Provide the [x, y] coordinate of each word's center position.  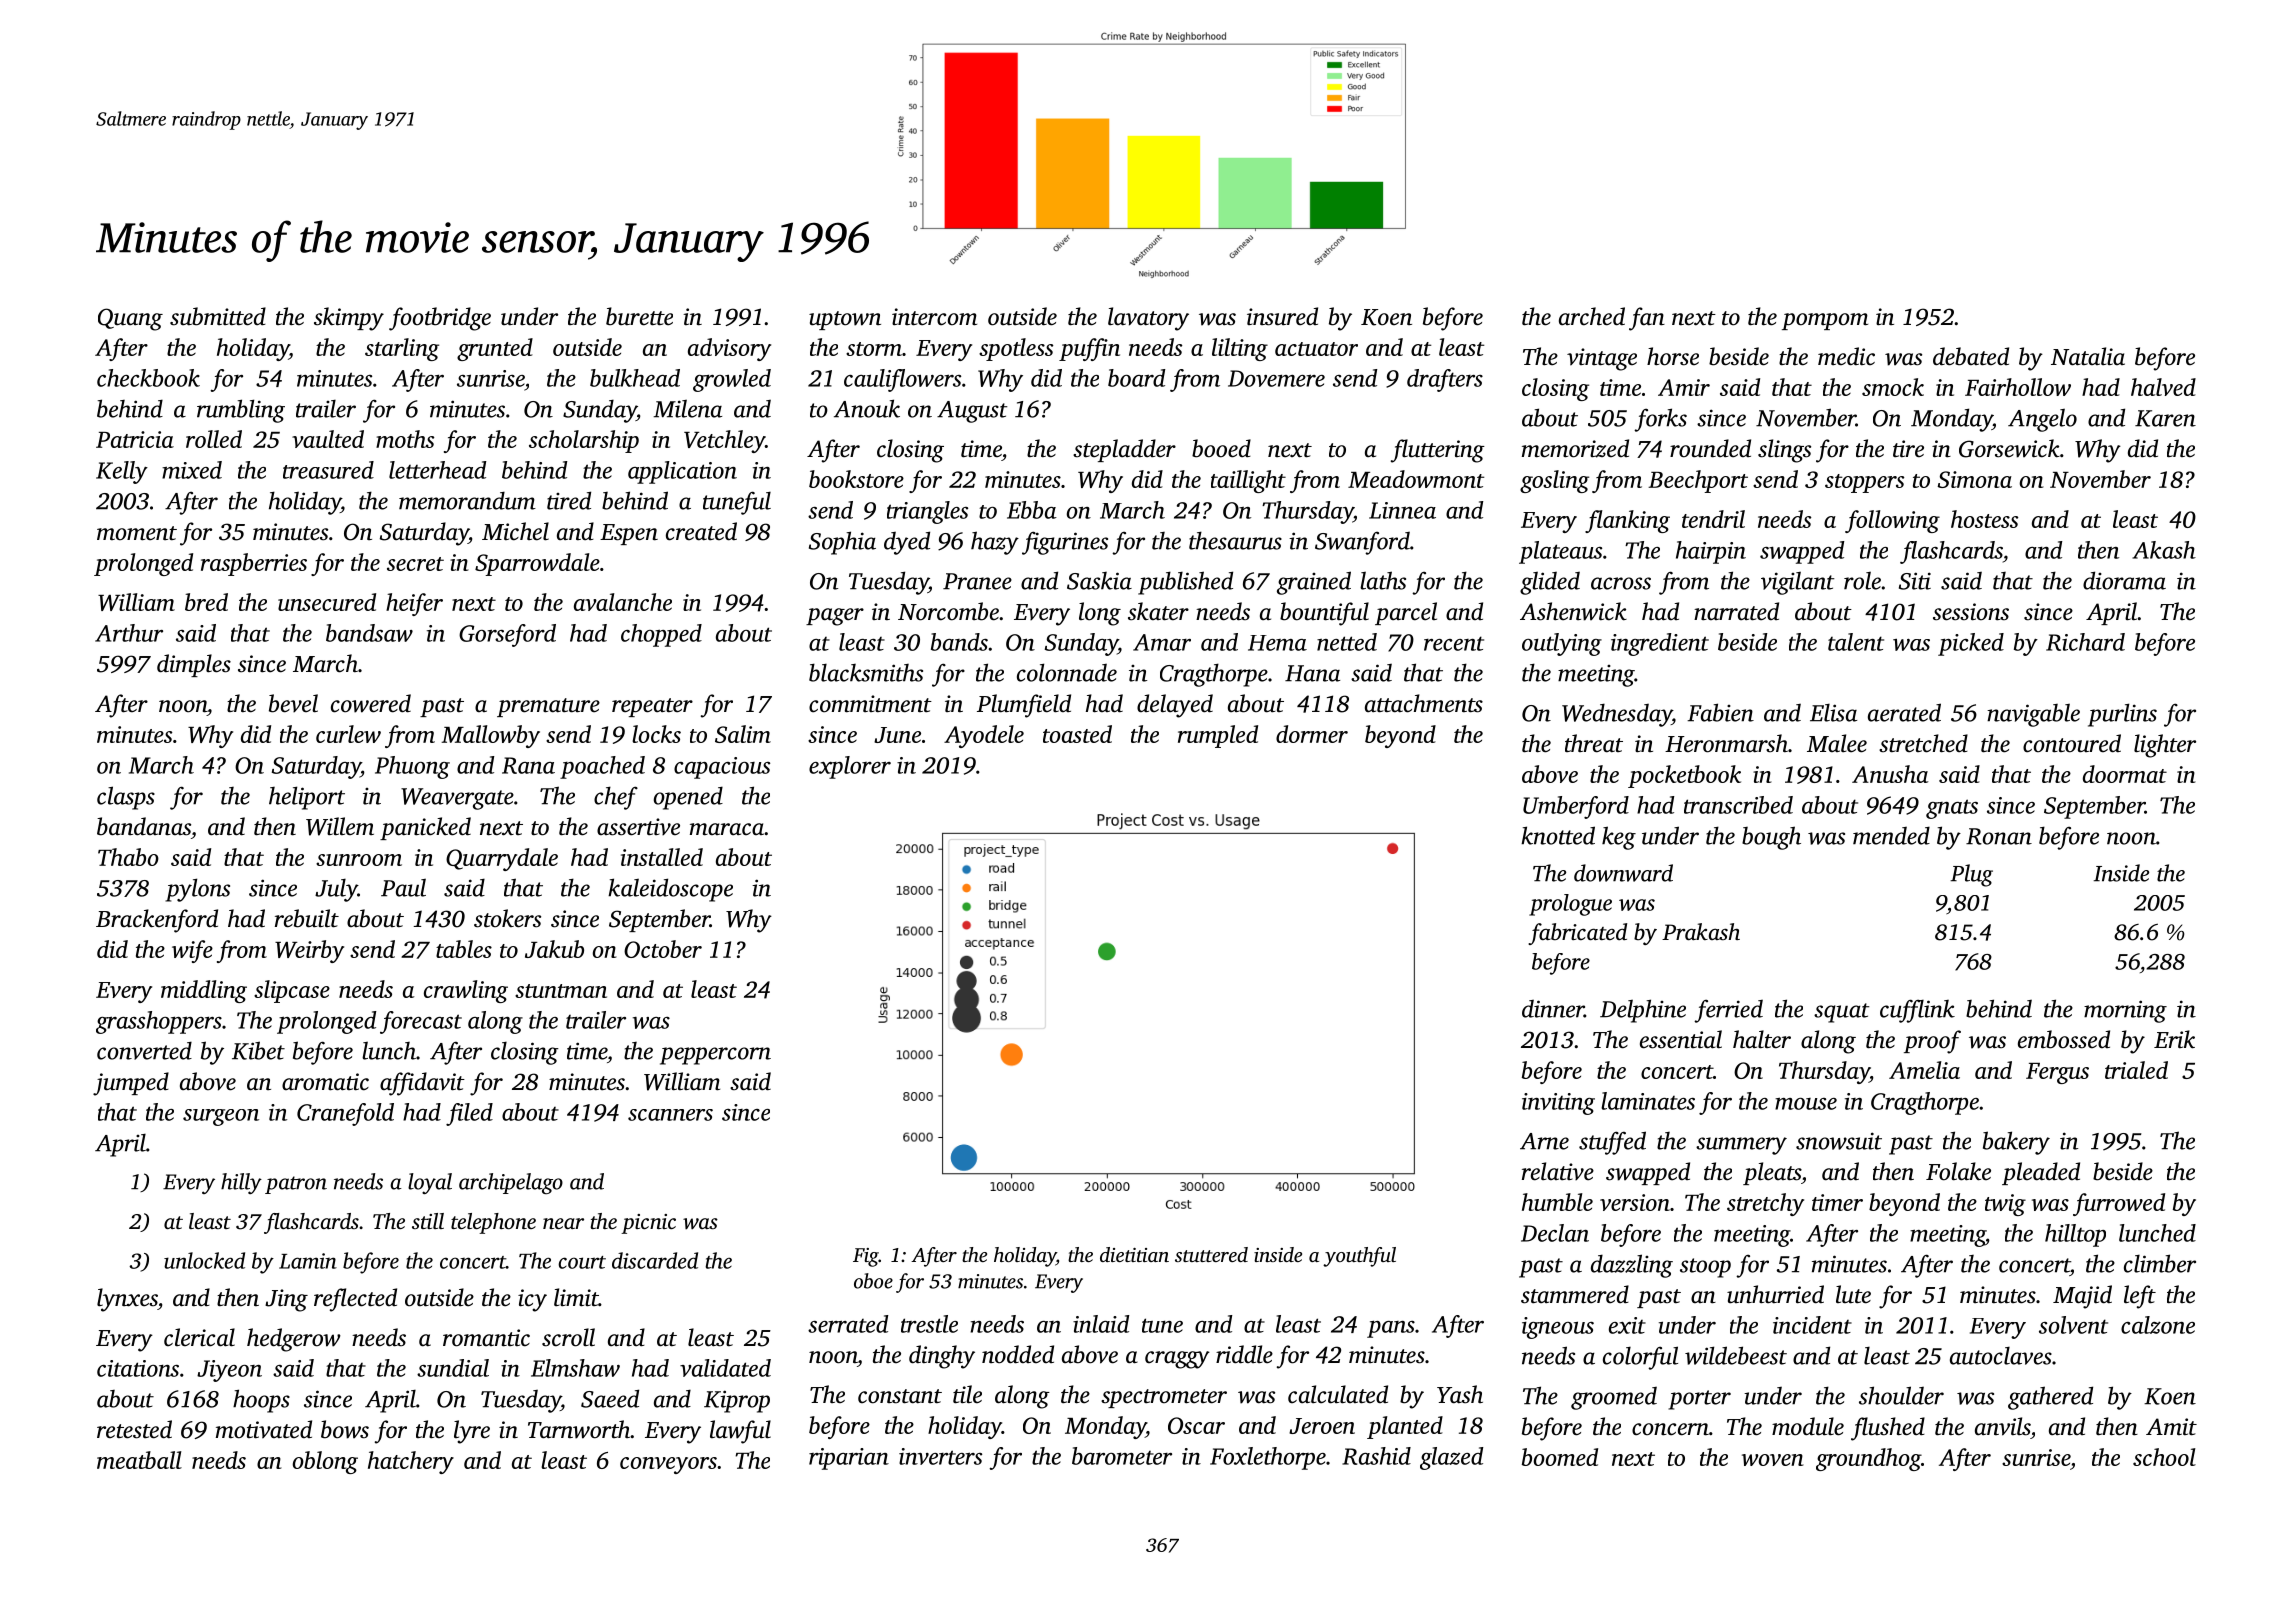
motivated [264, 1429]
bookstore [856, 479]
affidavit [422, 1084]
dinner [1553, 1009]
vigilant [1798, 583]
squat [1842, 1013]
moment [137, 533]
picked [1971, 644]
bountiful [1324, 614]
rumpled [1218, 736]
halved [2163, 387]
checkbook [148, 378]
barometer [1122, 1456]
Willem [340, 826]
